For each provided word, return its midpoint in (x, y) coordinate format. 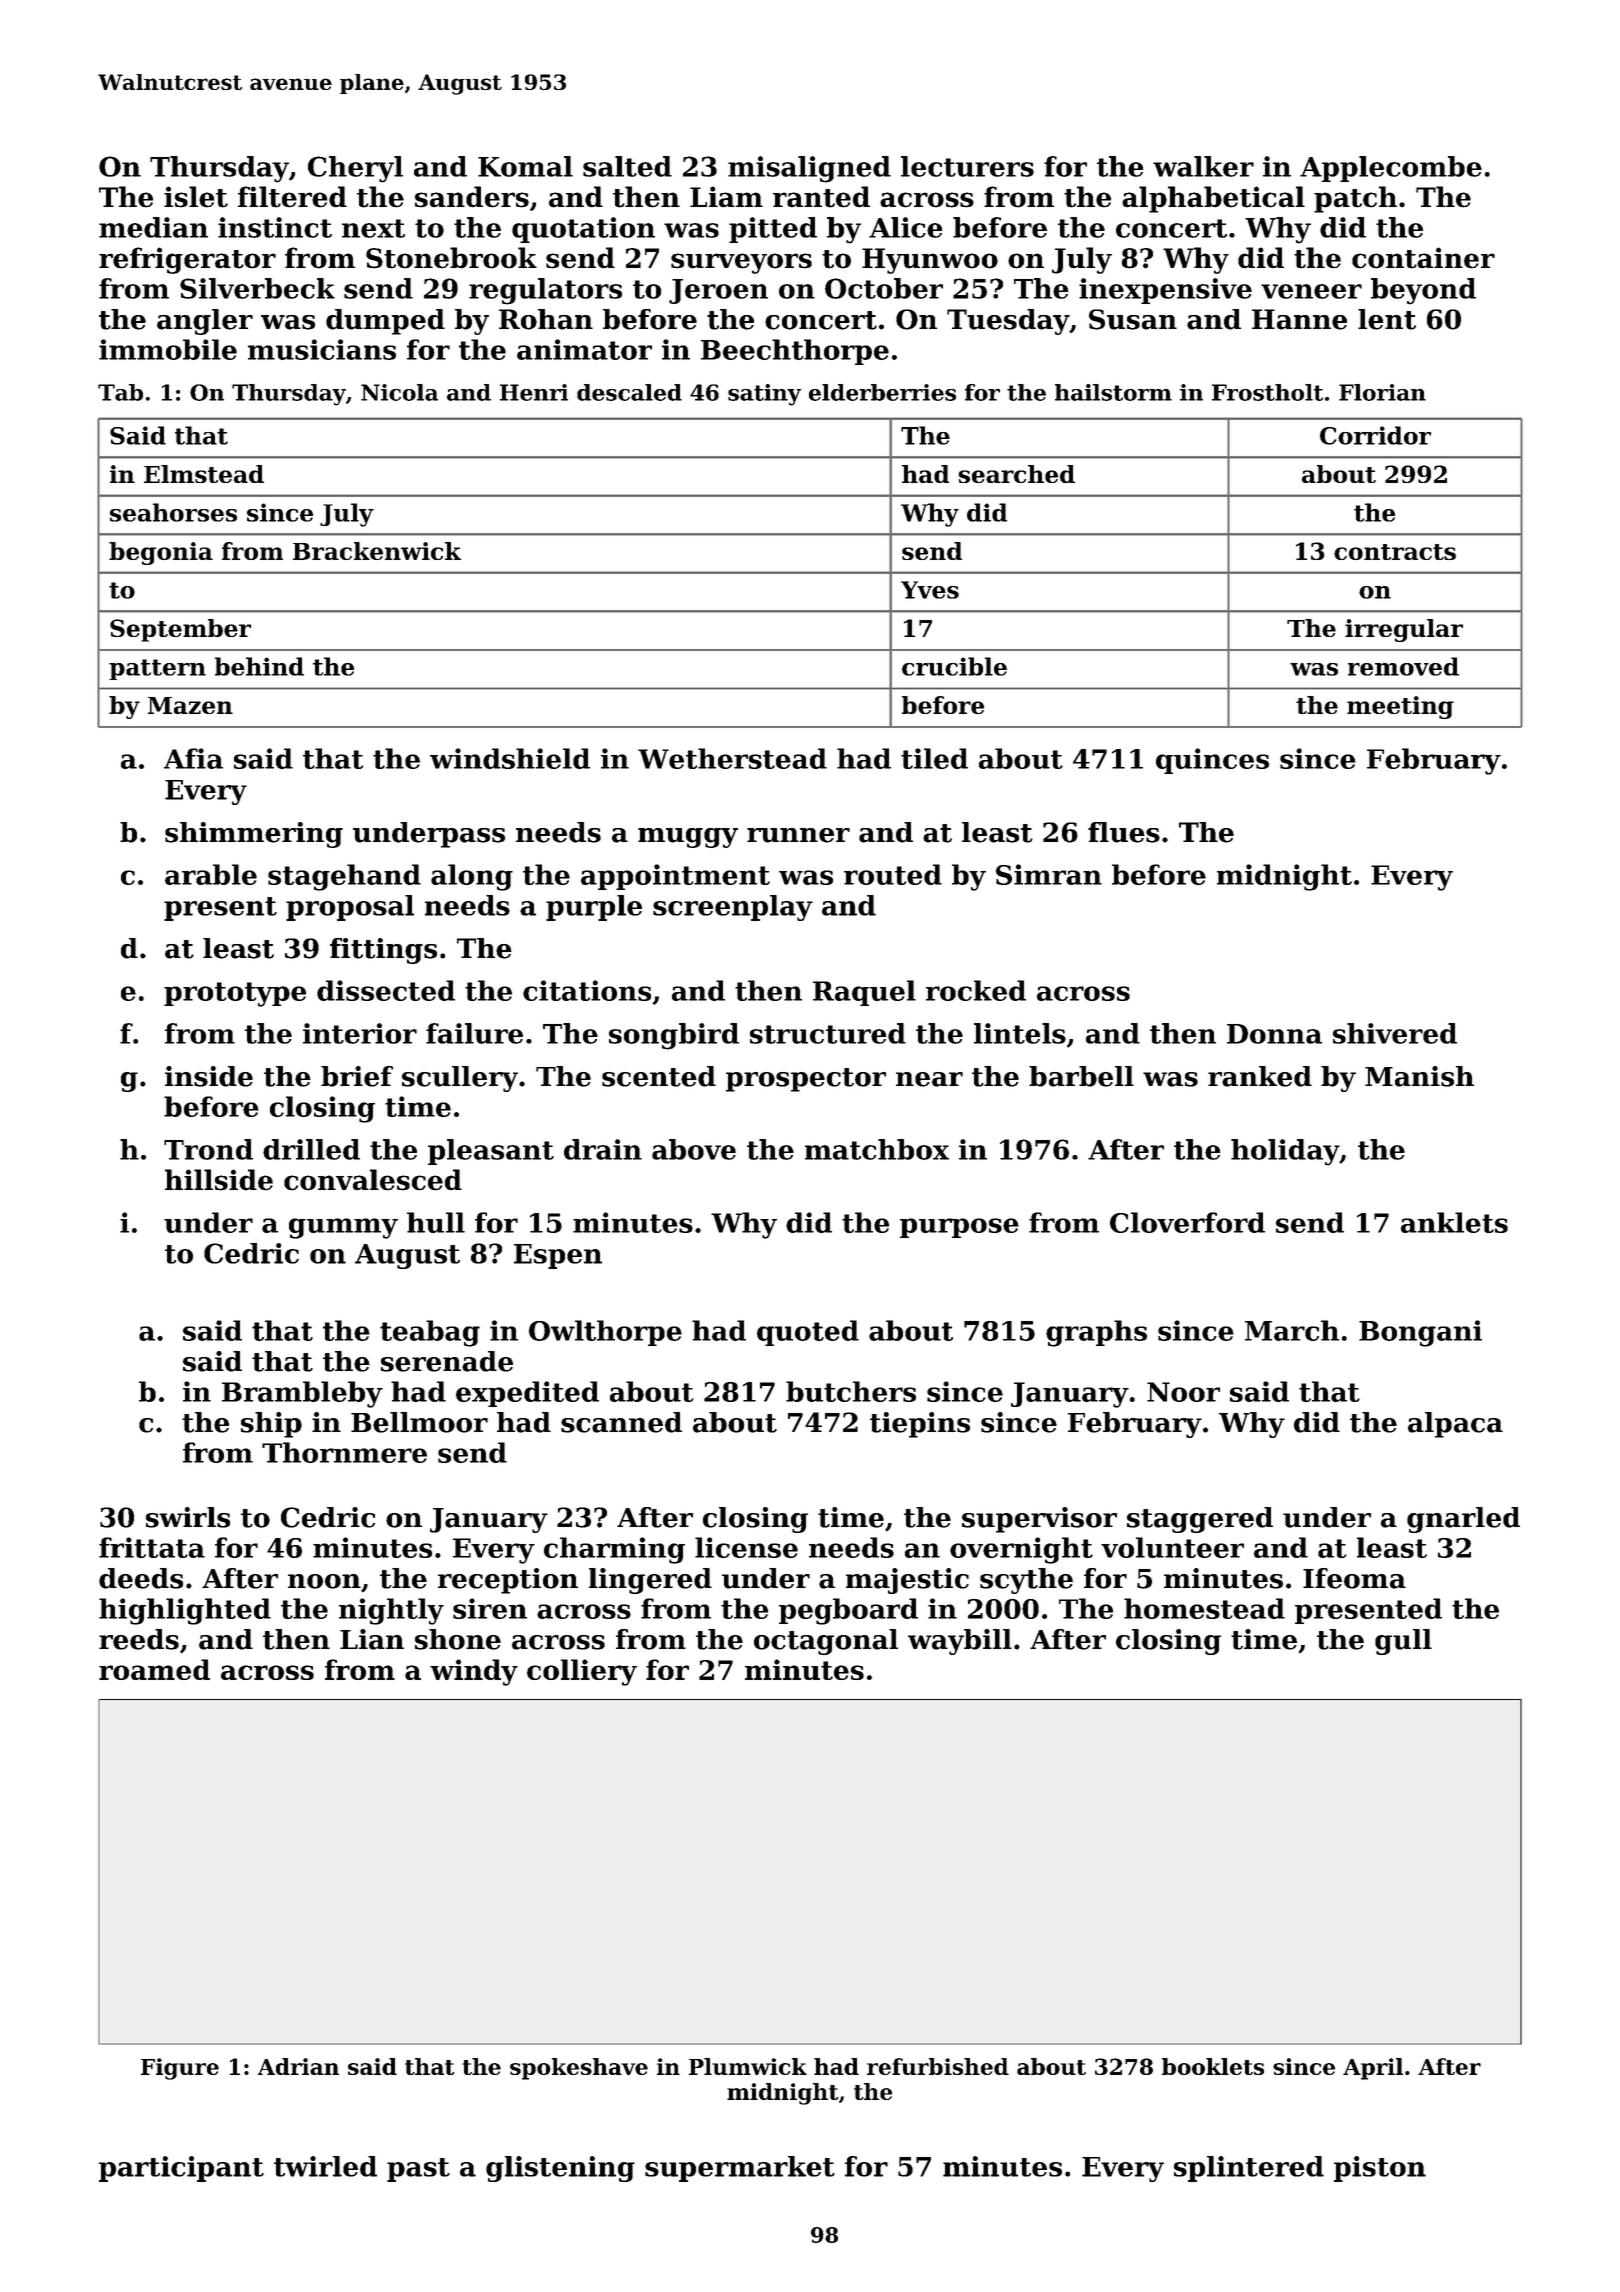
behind (259, 666)
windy (474, 1672)
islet (196, 197)
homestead (1204, 1608)
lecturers (967, 166)
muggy (688, 838)
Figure (180, 2069)
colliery (582, 1672)
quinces (1212, 761)
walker (1203, 166)
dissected (386, 990)
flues (1124, 832)
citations (587, 990)
